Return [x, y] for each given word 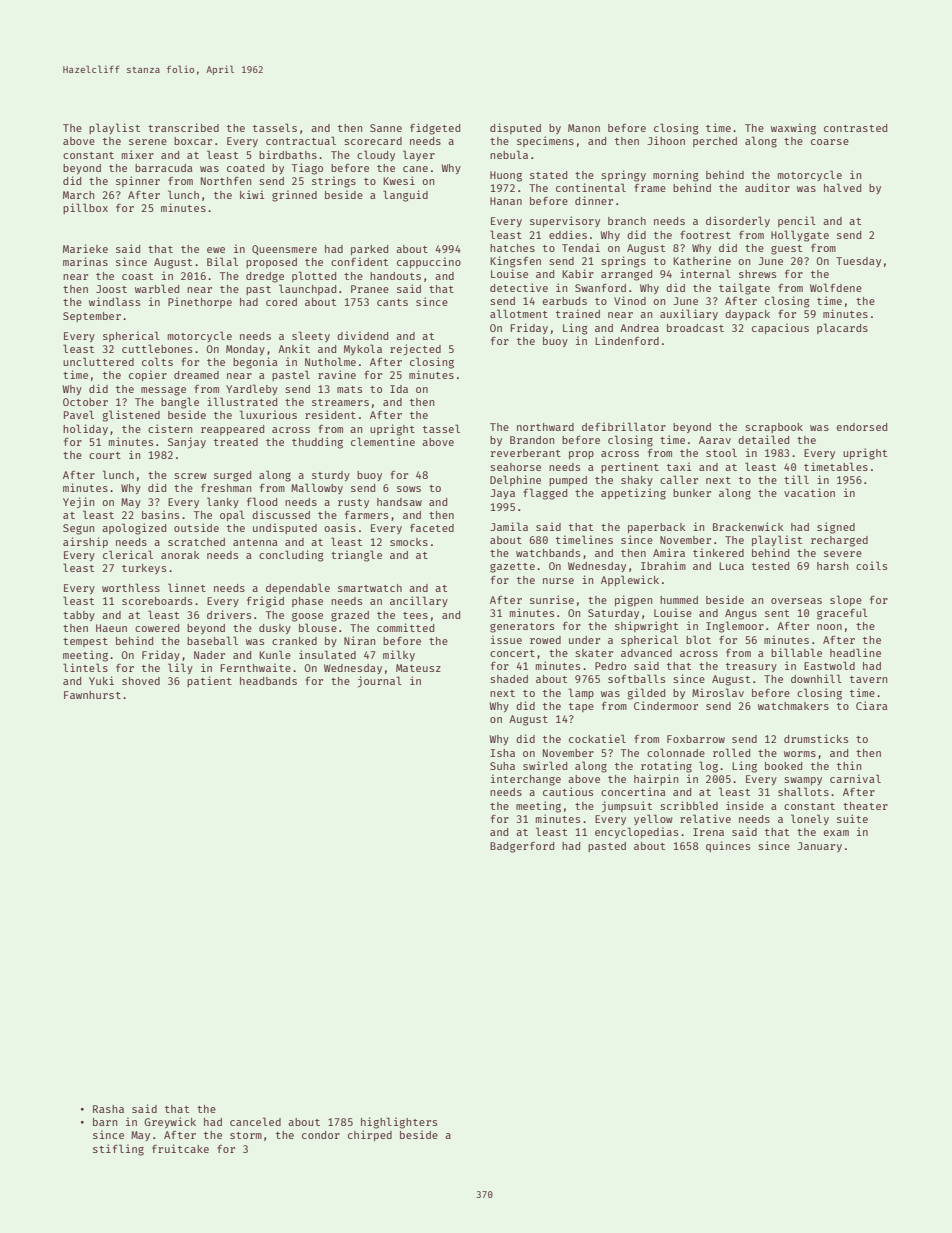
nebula [509, 154]
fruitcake [180, 1148]
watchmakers [793, 706]
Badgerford [522, 847]
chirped [370, 1135]
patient [209, 681]
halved [842, 187]
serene [148, 142]
